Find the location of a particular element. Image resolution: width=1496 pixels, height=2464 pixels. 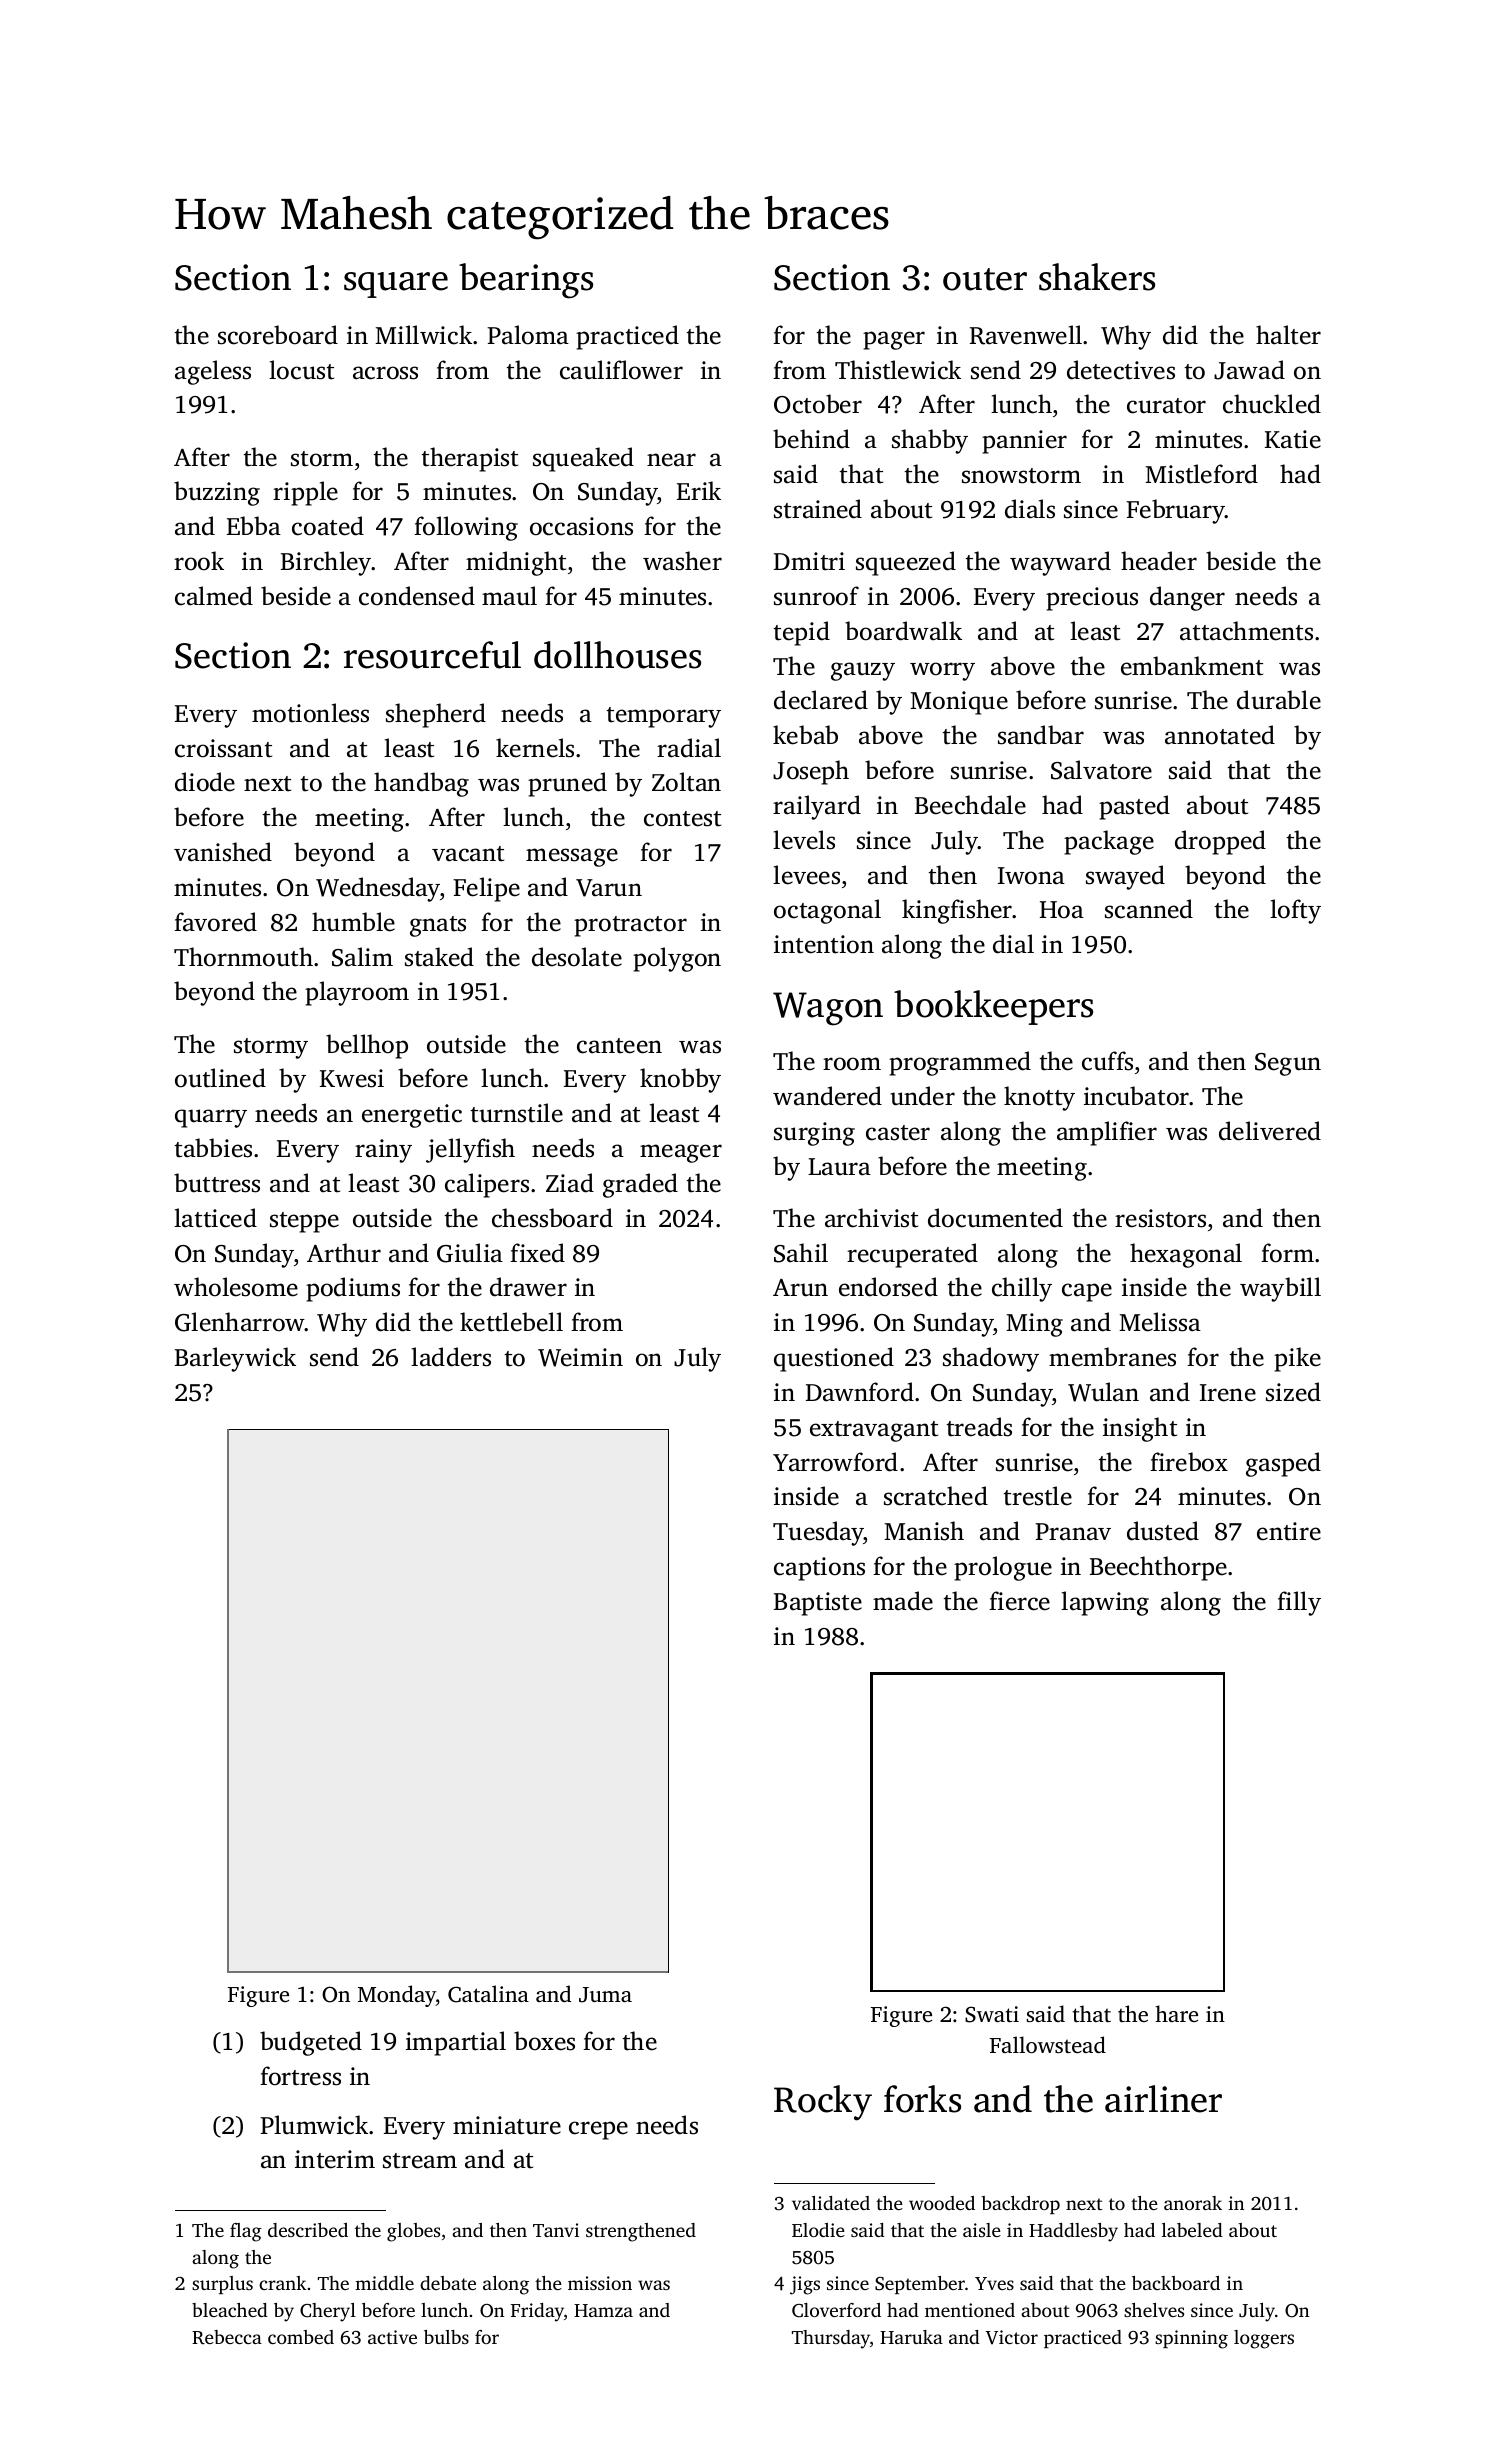

gnats is located at coordinates (438, 926).
